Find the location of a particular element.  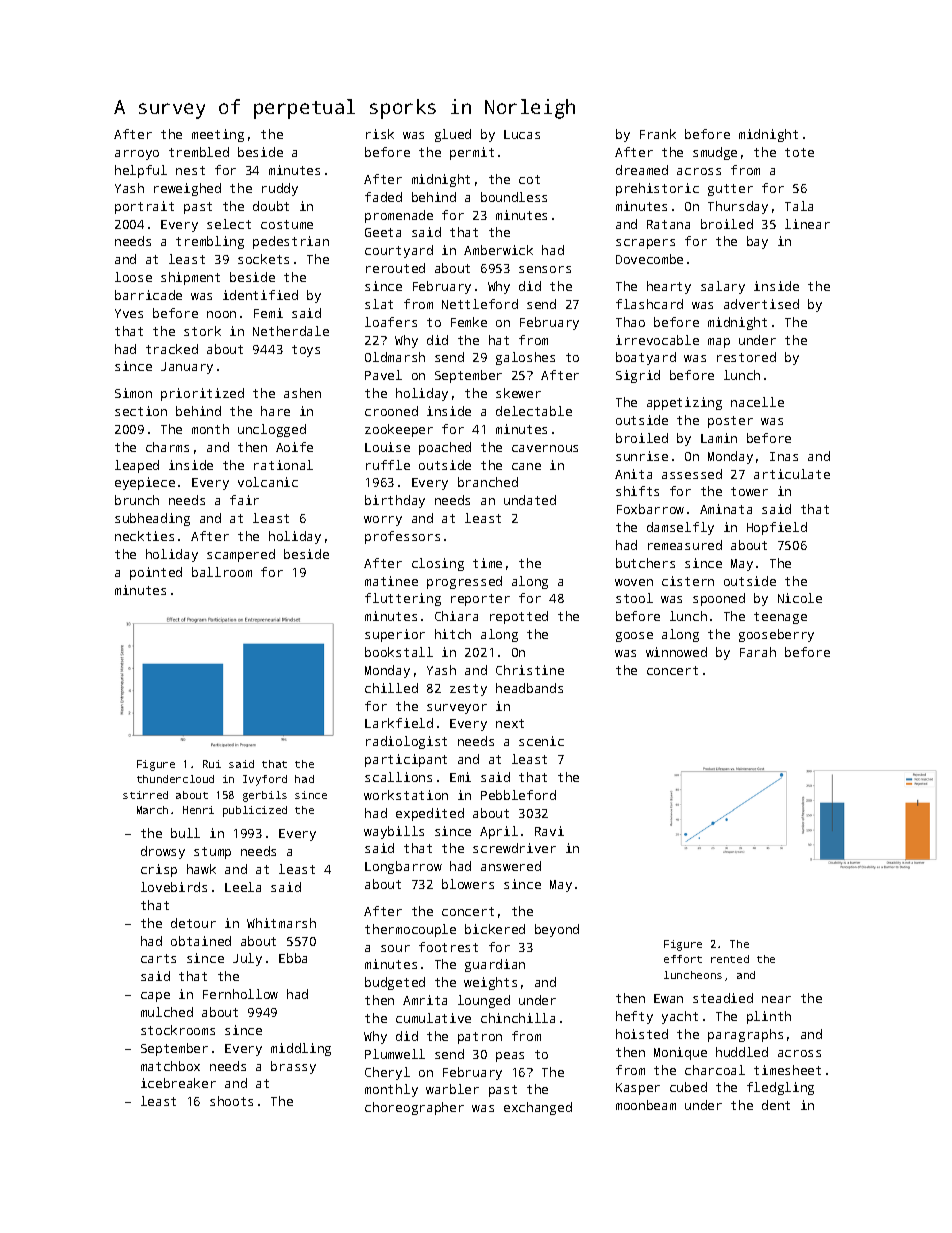

noon is located at coordinates (221, 314).
